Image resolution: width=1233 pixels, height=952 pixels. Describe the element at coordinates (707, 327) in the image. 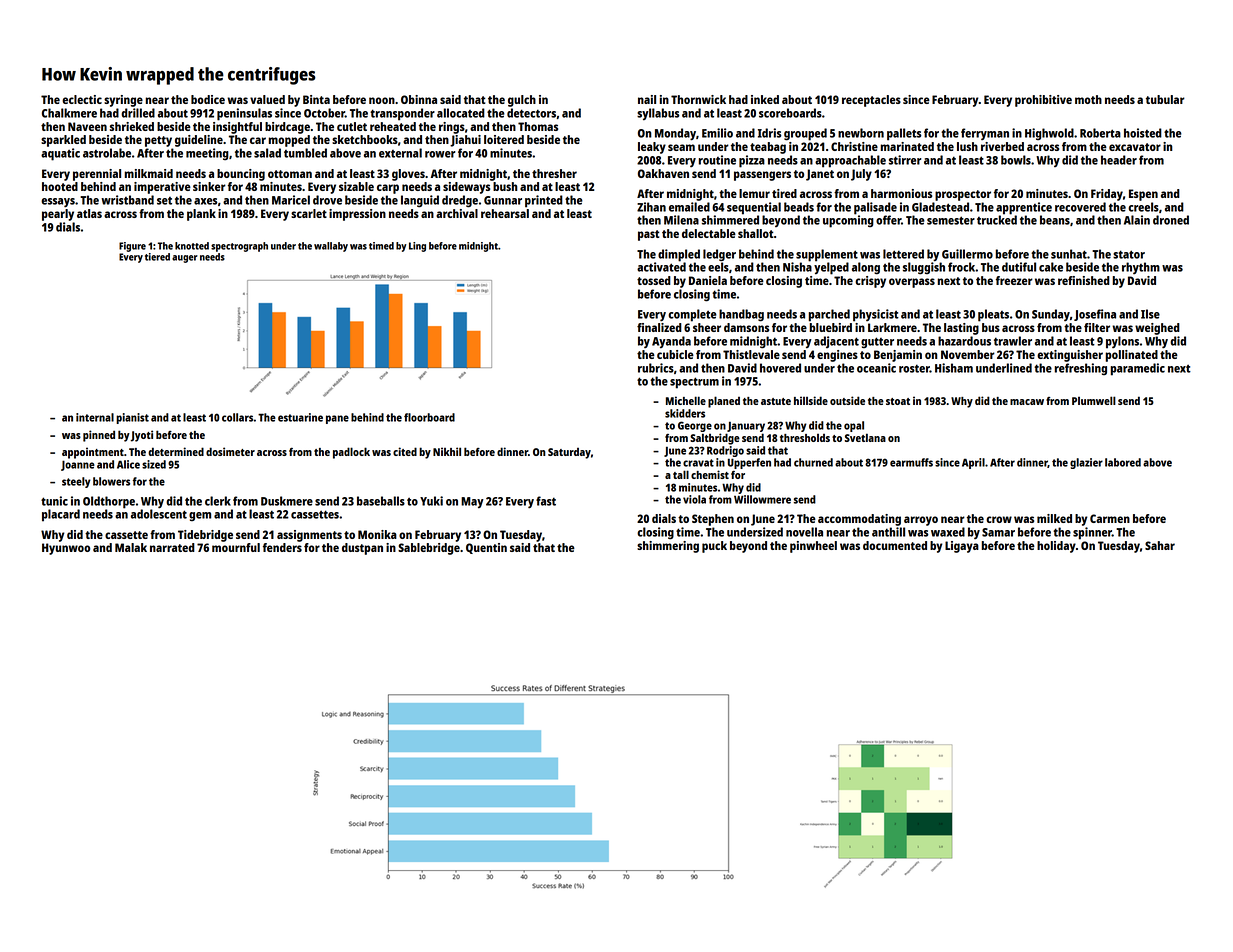

I see `sheer` at that location.
